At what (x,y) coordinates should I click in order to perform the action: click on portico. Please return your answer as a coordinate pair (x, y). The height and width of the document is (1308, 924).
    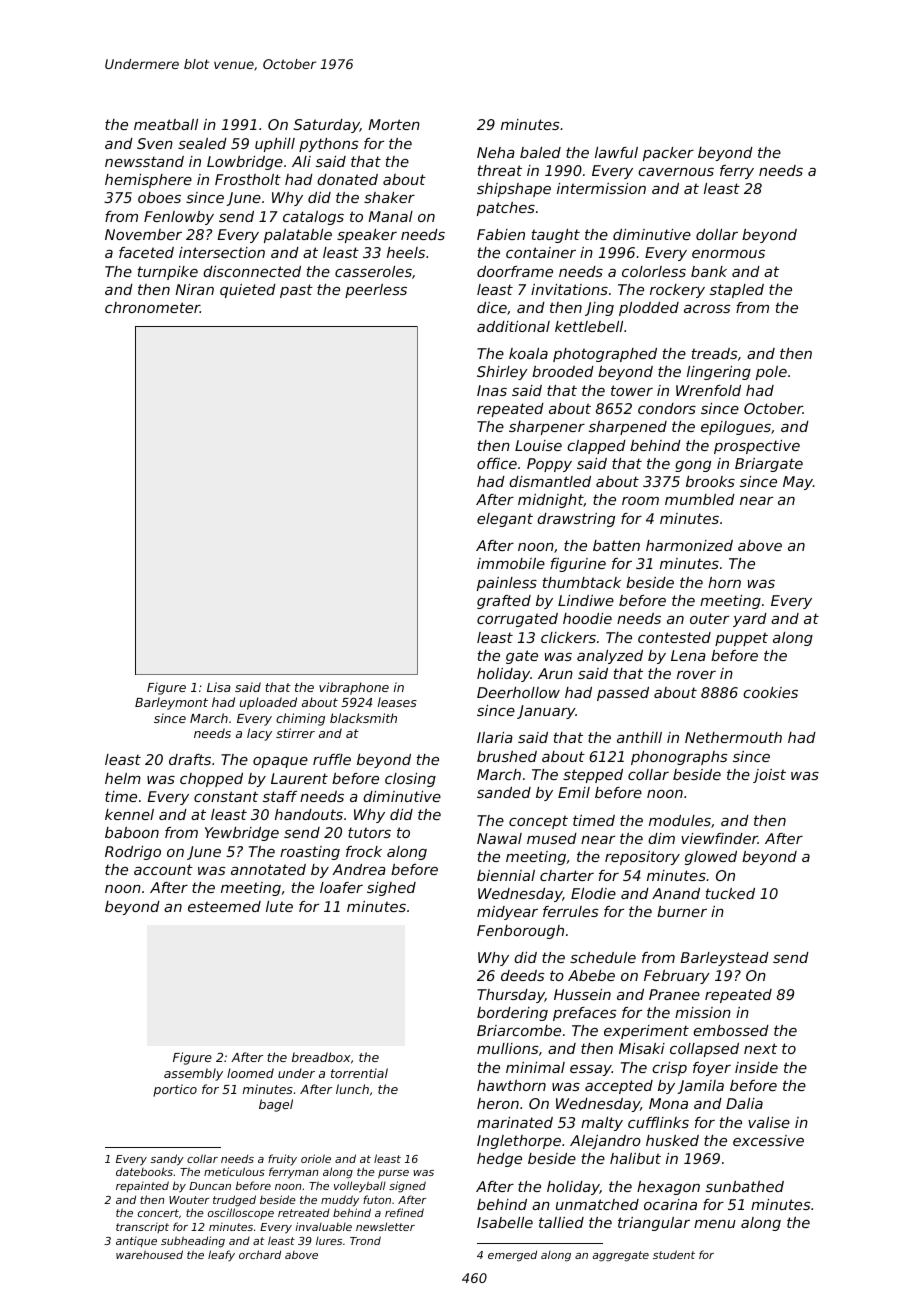
    Looking at the image, I should click on (175, 1090).
